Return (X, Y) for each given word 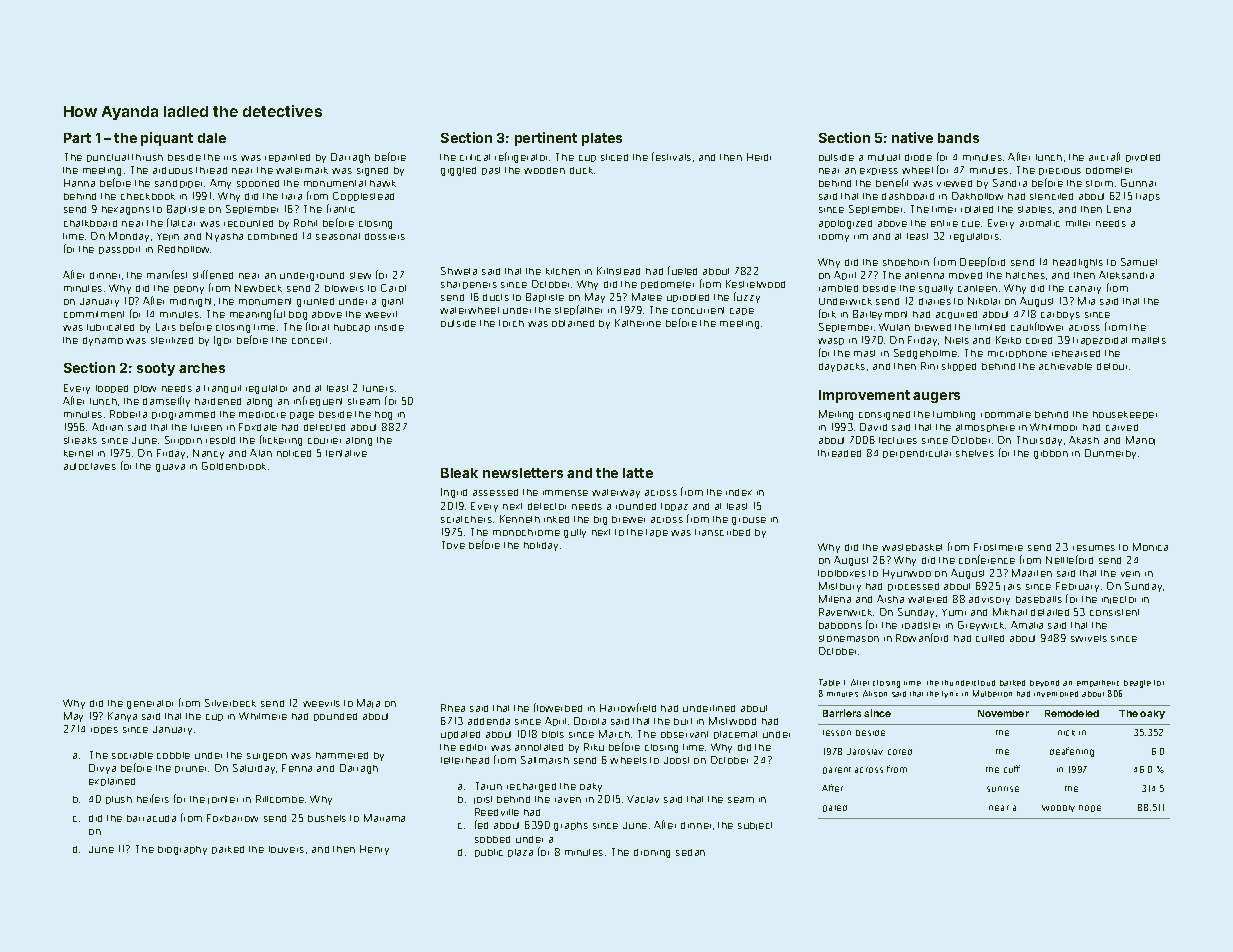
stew (360, 275)
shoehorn (906, 262)
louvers (286, 849)
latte (638, 473)
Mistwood (732, 721)
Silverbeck (230, 703)
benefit (892, 182)
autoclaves (90, 466)
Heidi (759, 157)
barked (1012, 683)
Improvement (864, 396)
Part (77, 138)
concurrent (698, 310)
